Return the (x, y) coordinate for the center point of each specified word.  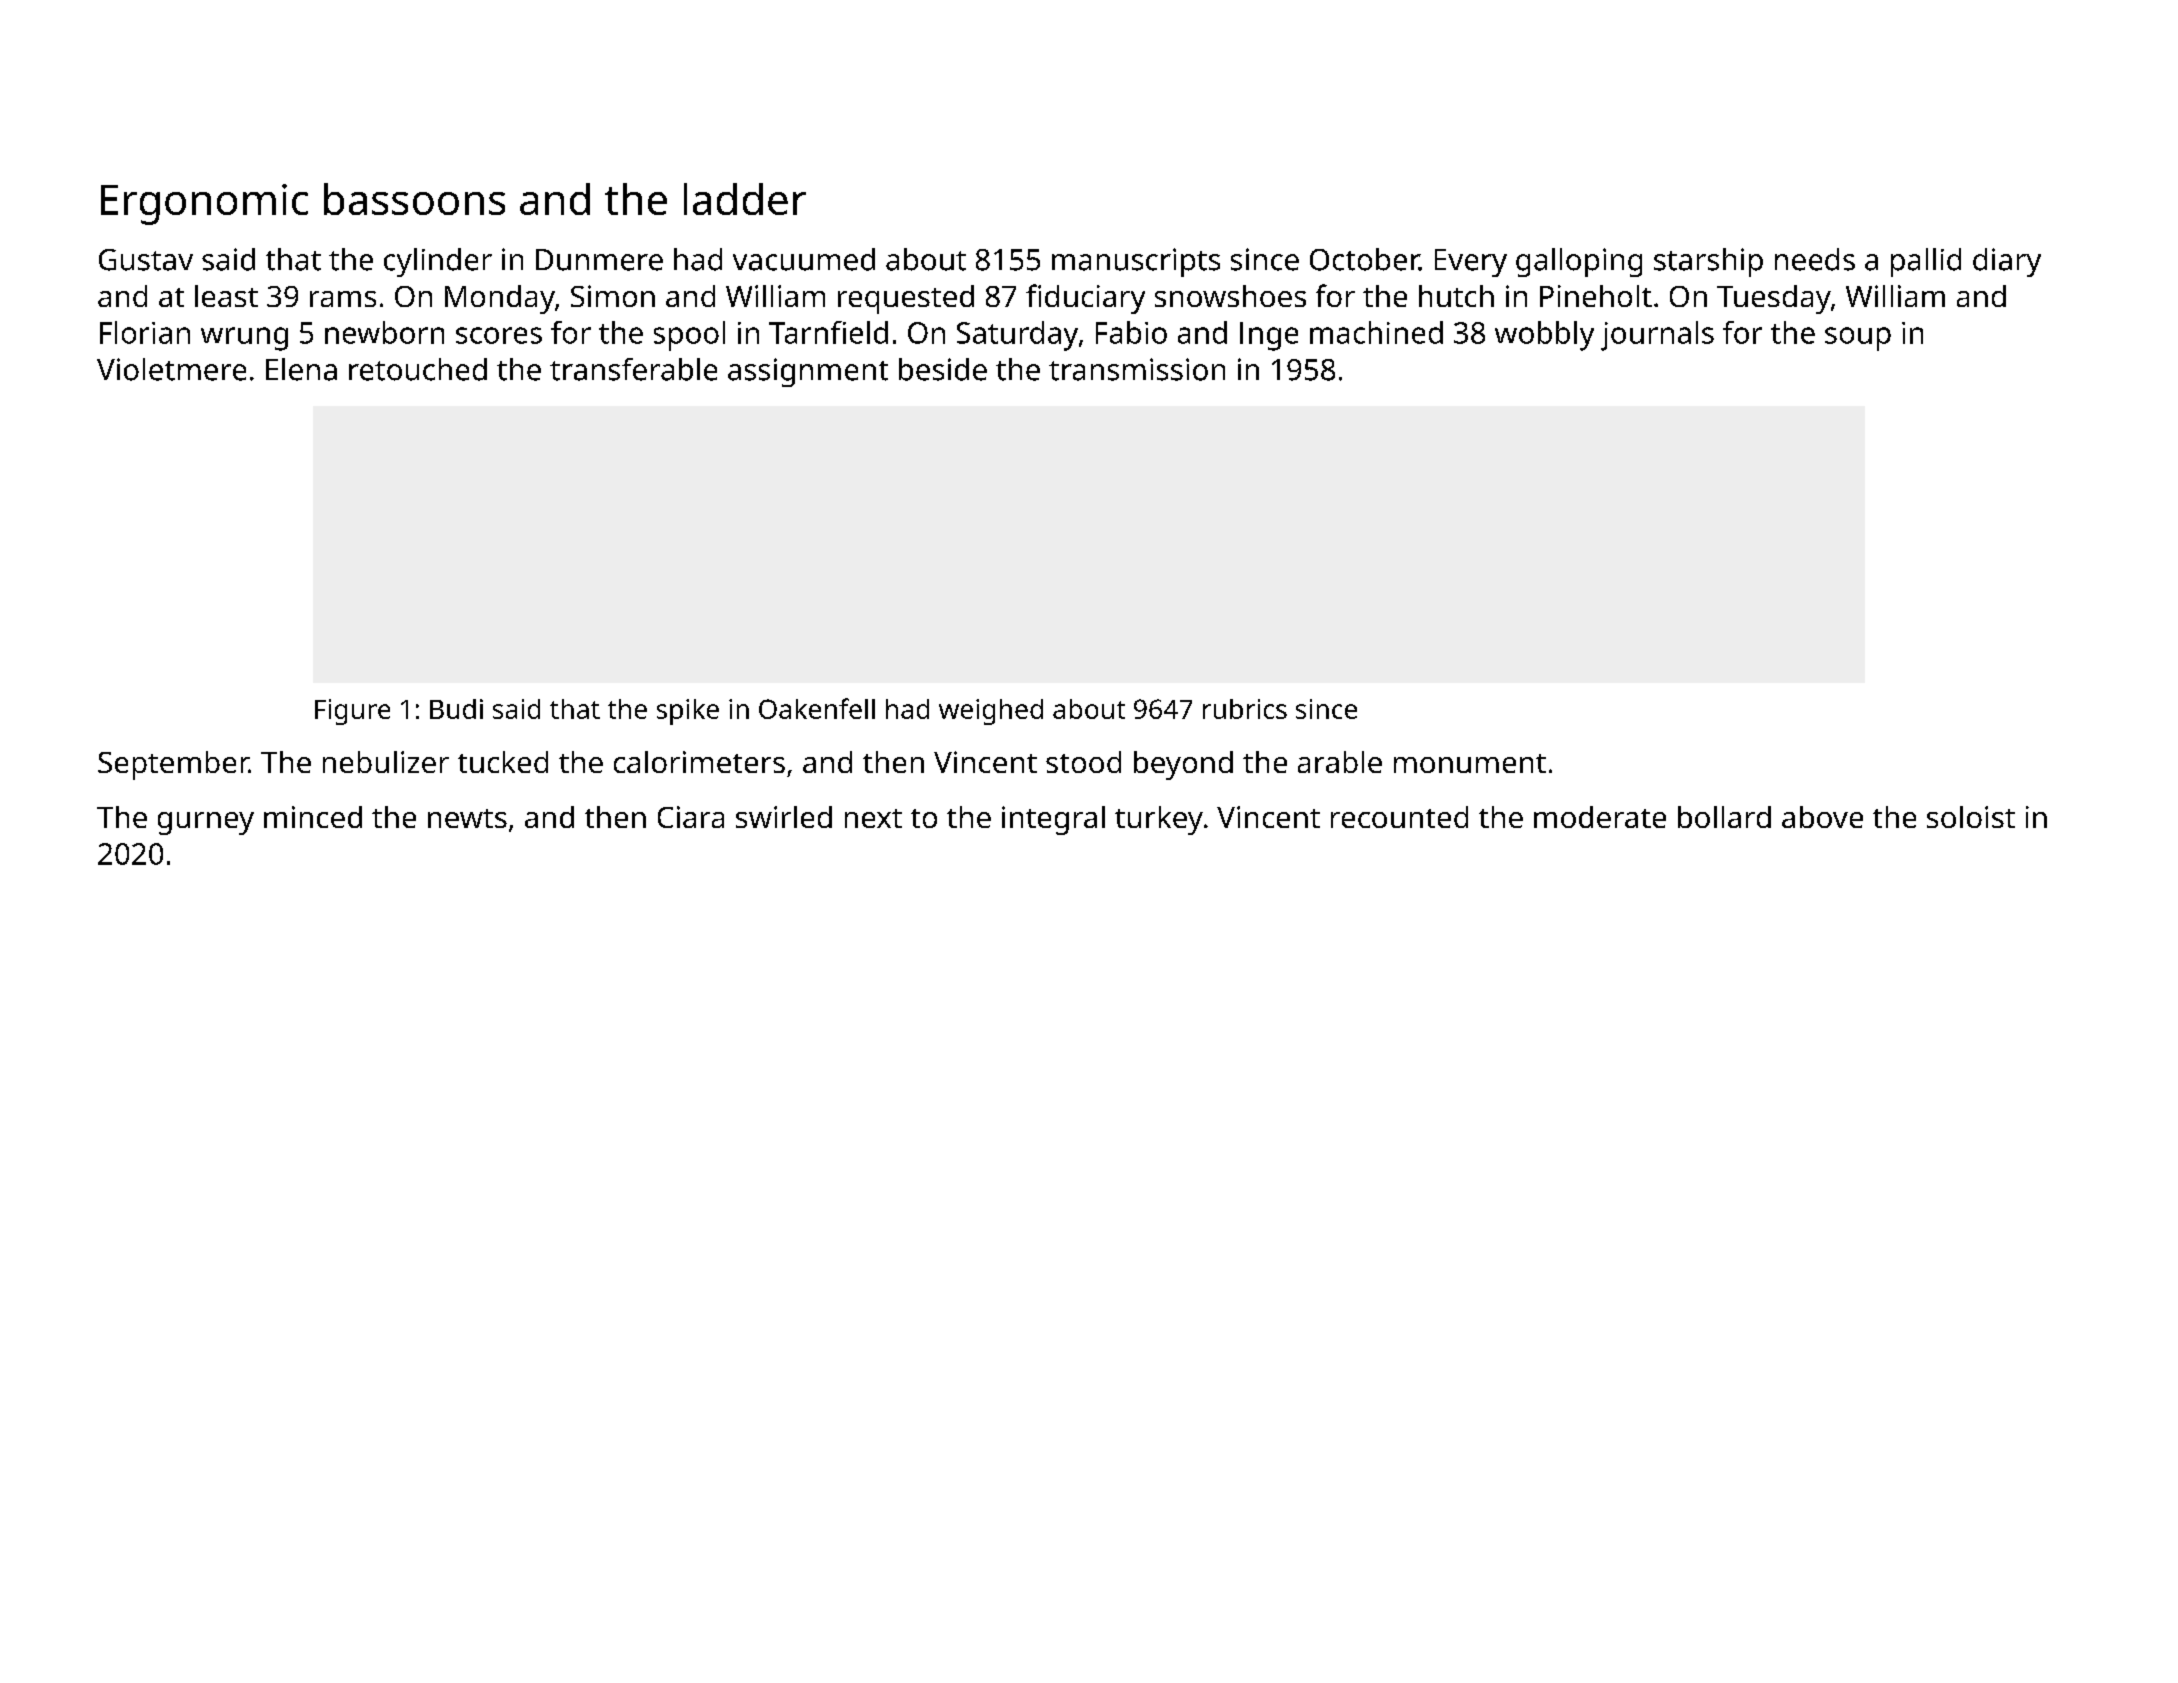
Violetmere (171, 369)
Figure (352, 712)
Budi (456, 709)
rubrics (1245, 709)
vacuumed (804, 259)
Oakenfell (817, 708)
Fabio (1131, 332)
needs (1815, 259)
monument (1470, 763)
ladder (745, 199)
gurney (206, 823)
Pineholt (1596, 296)
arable (1340, 762)
